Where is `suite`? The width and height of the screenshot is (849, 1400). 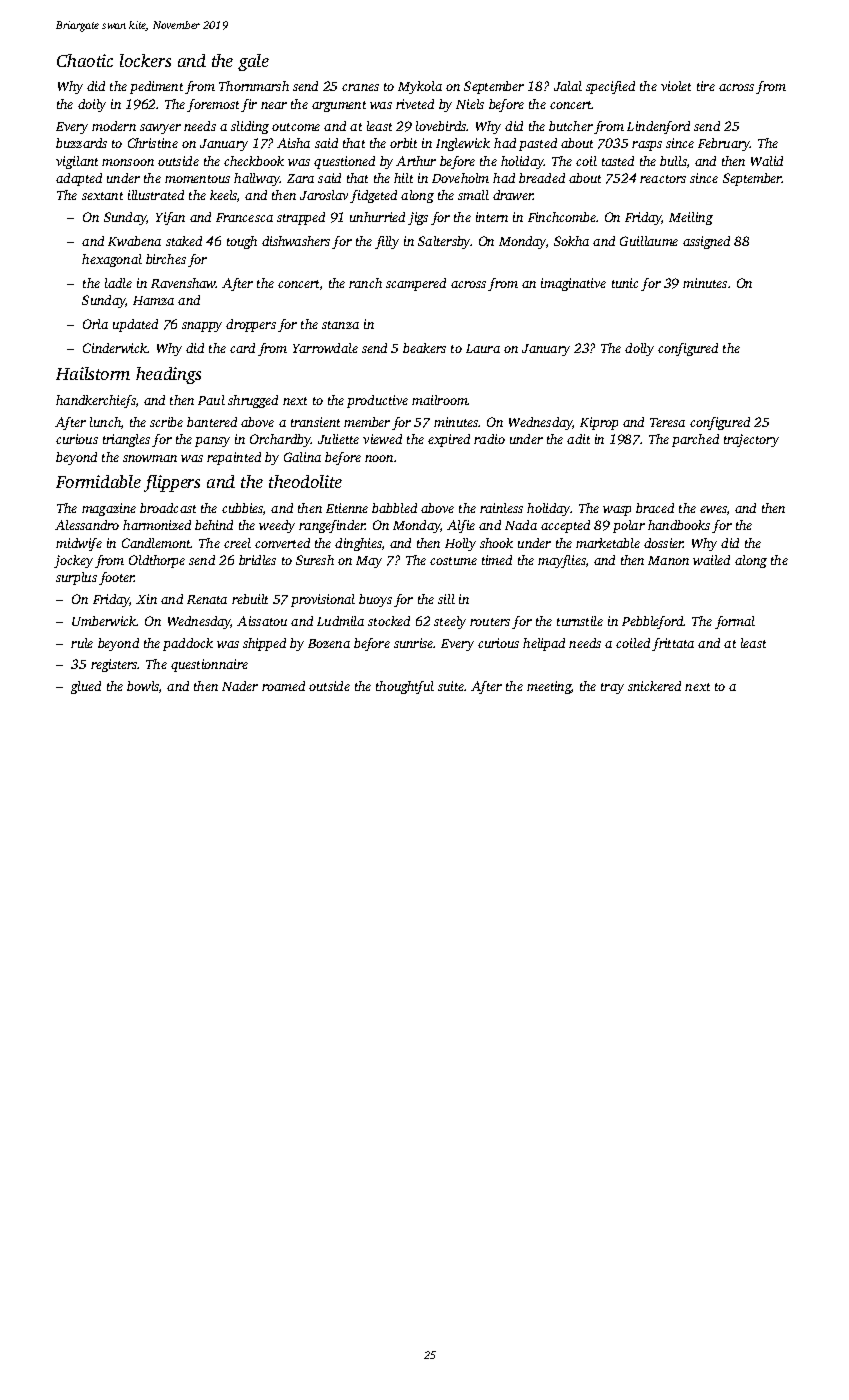 suite is located at coordinates (451, 686).
